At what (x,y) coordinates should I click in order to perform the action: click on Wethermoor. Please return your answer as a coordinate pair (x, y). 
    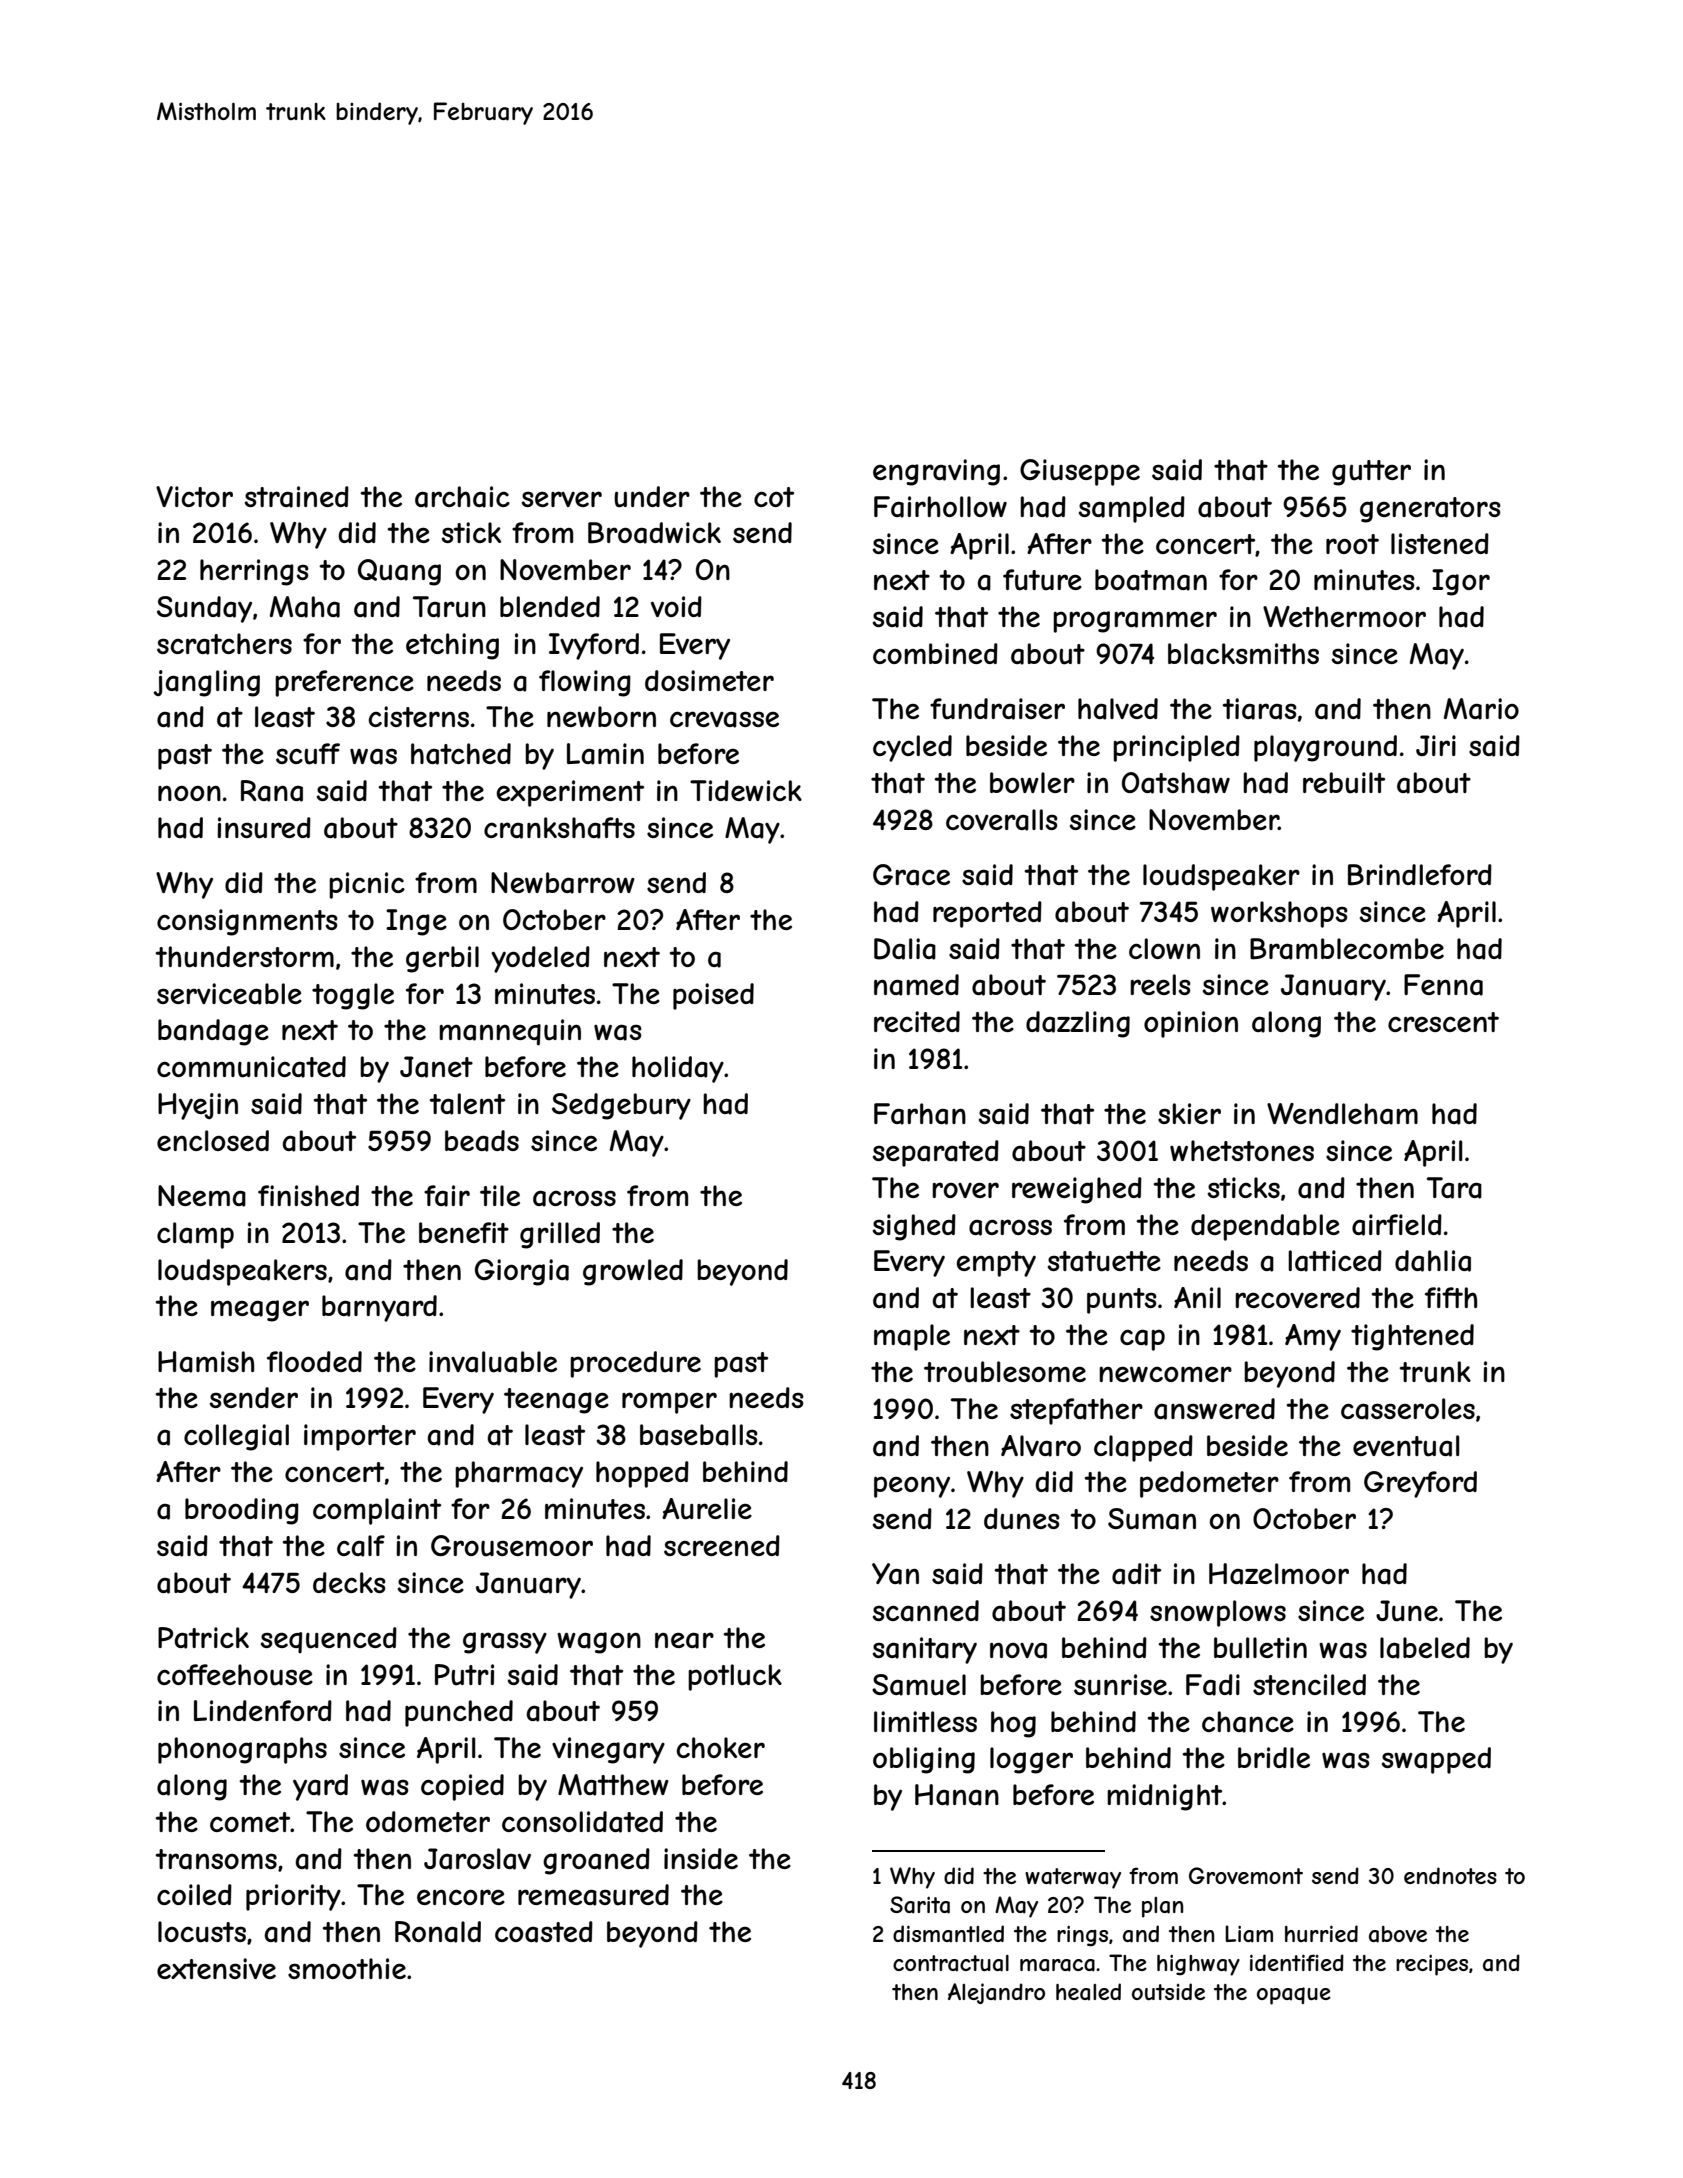
    Looking at the image, I should click on (1344, 616).
